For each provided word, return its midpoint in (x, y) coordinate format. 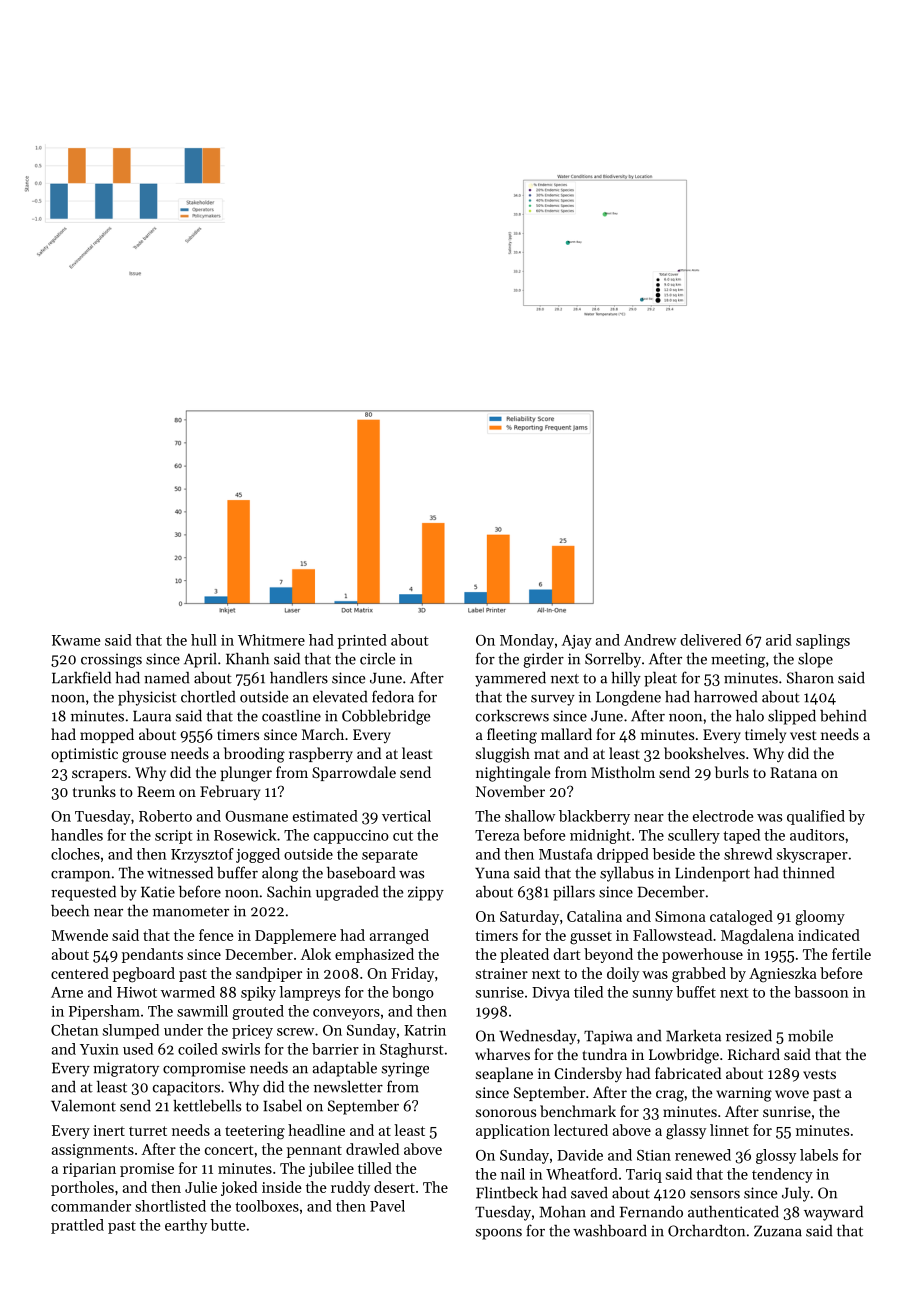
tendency (782, 1175)
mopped (107, 735)
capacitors (186, 1088)
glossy (776, 1156)
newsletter (348, 1087)
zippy (426, 893)
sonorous (506, 1113)
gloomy (820, 918)
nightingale (513, 774)
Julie (201, 1187)
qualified (816, 817)
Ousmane (256, 816)
